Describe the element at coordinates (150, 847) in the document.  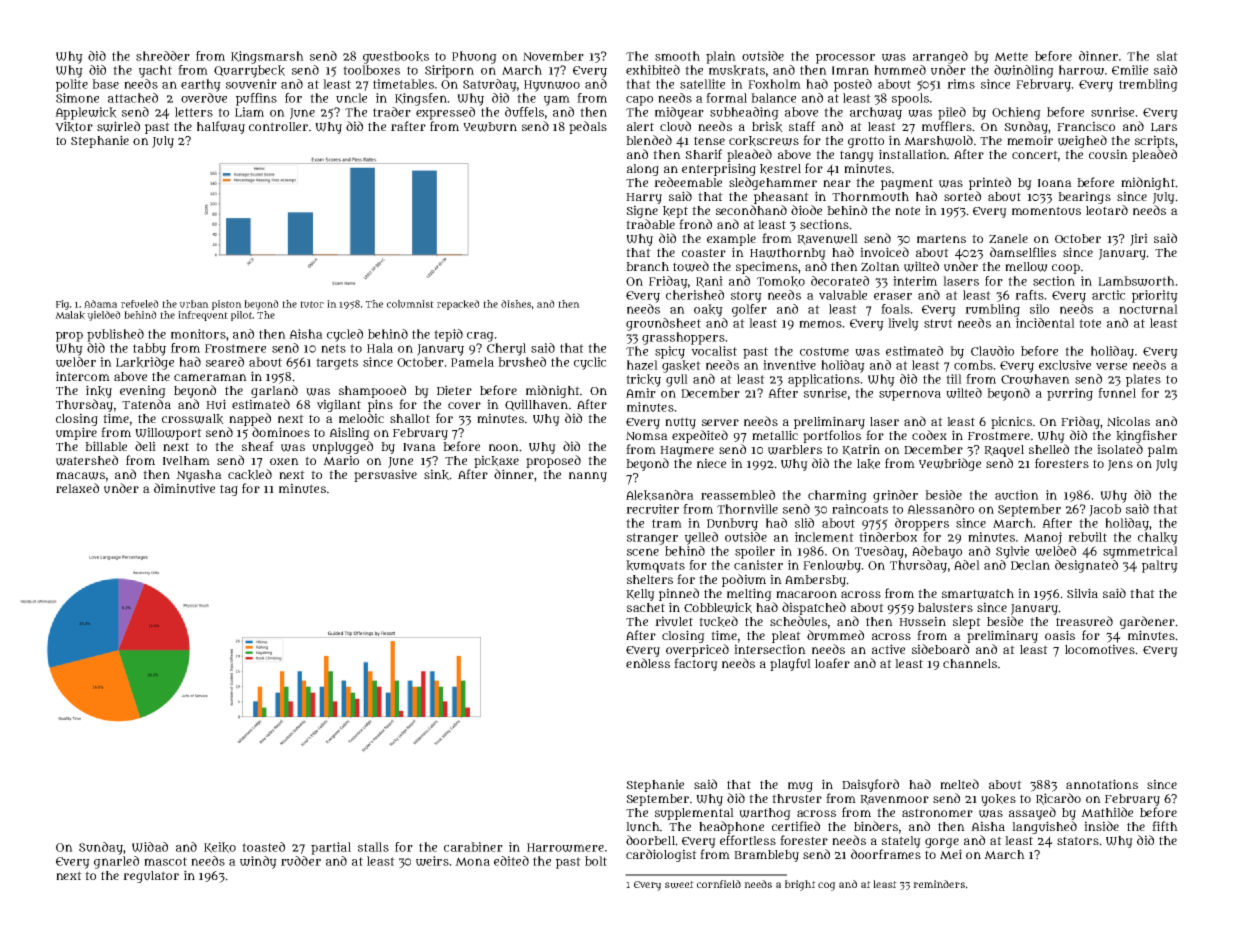
I see `Widad` at that location.
